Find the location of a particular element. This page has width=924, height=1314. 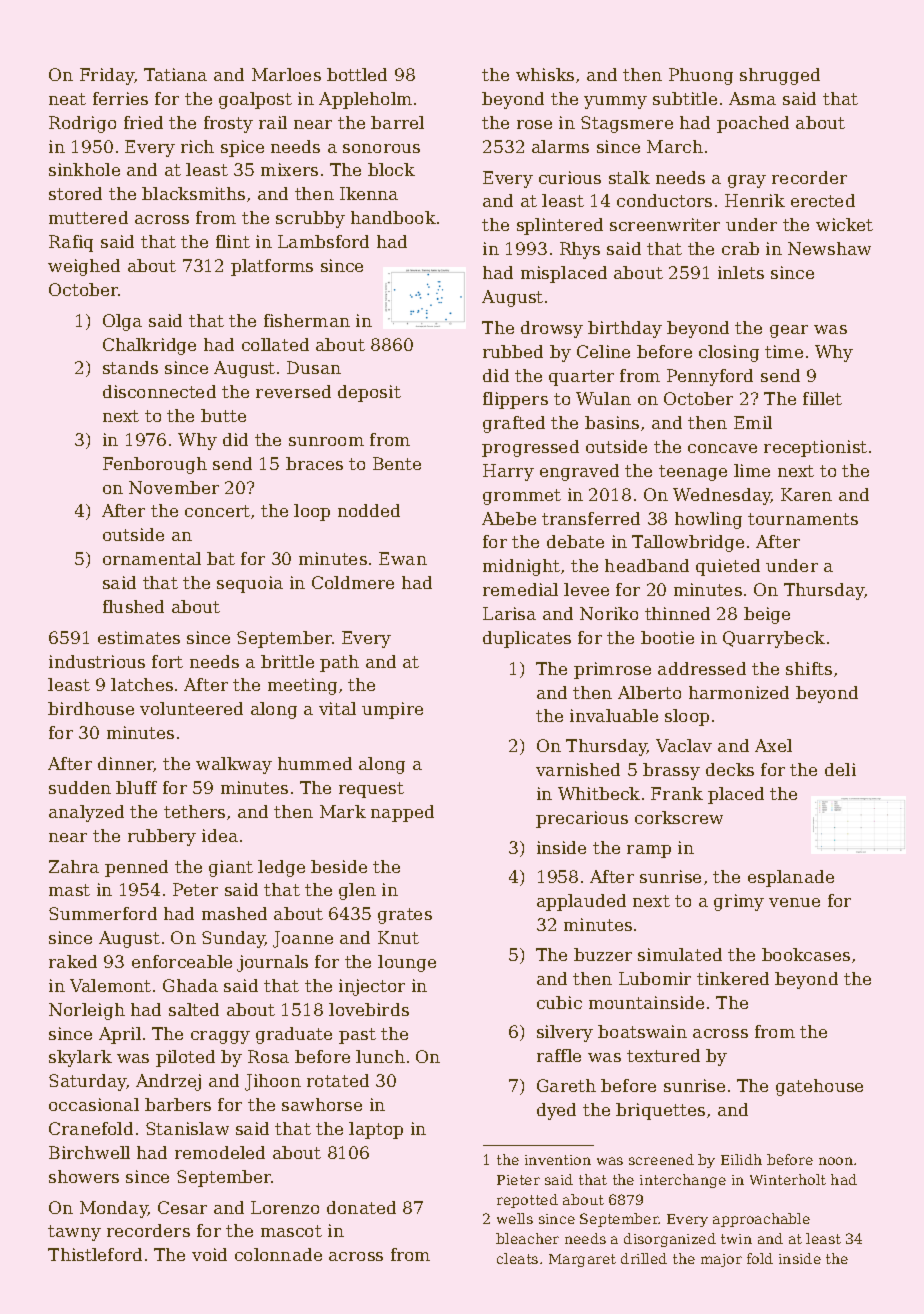

varnished is located at coordinates (578, 769).
